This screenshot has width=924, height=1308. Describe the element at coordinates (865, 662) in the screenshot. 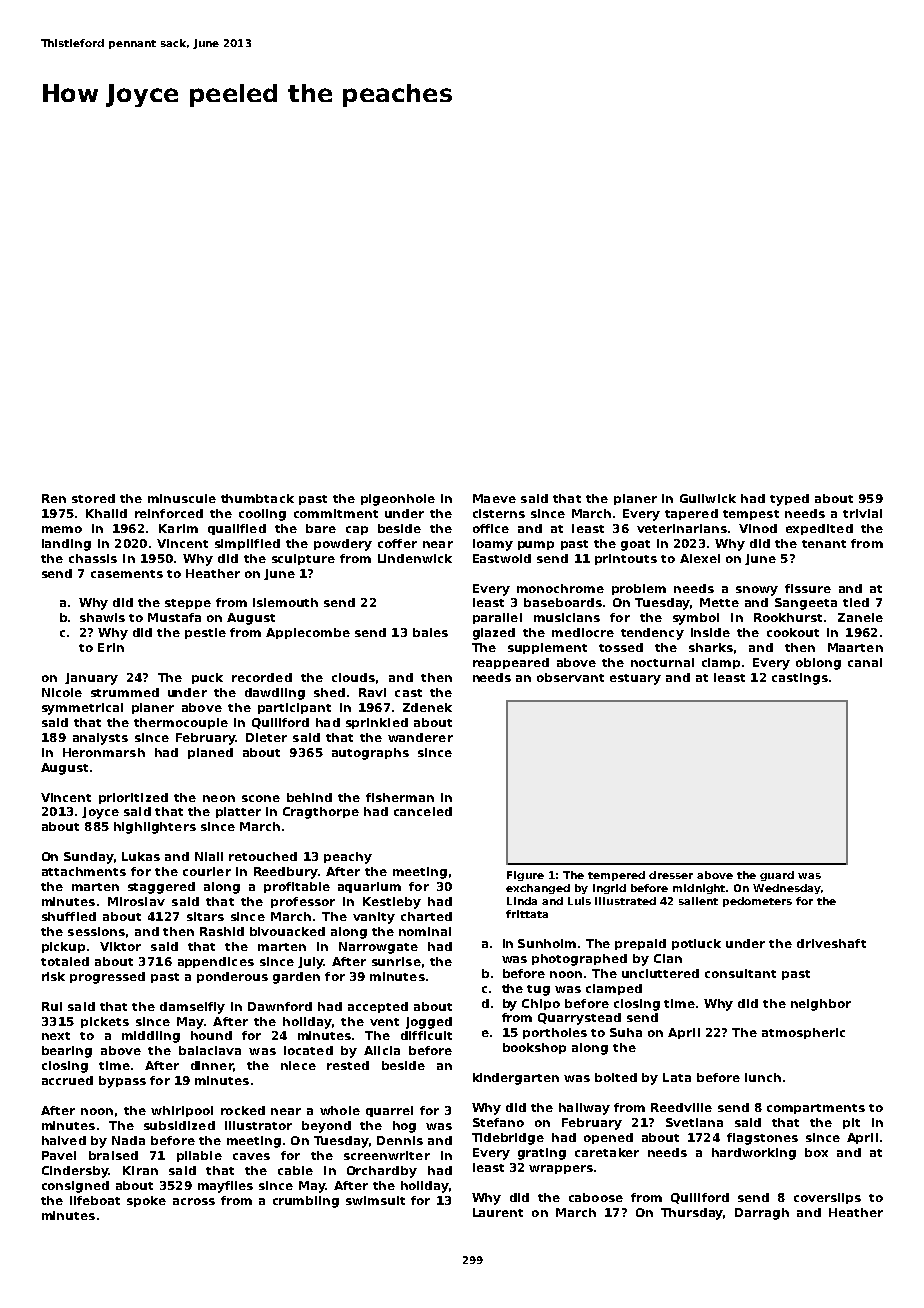

I see `canal` at that location.
